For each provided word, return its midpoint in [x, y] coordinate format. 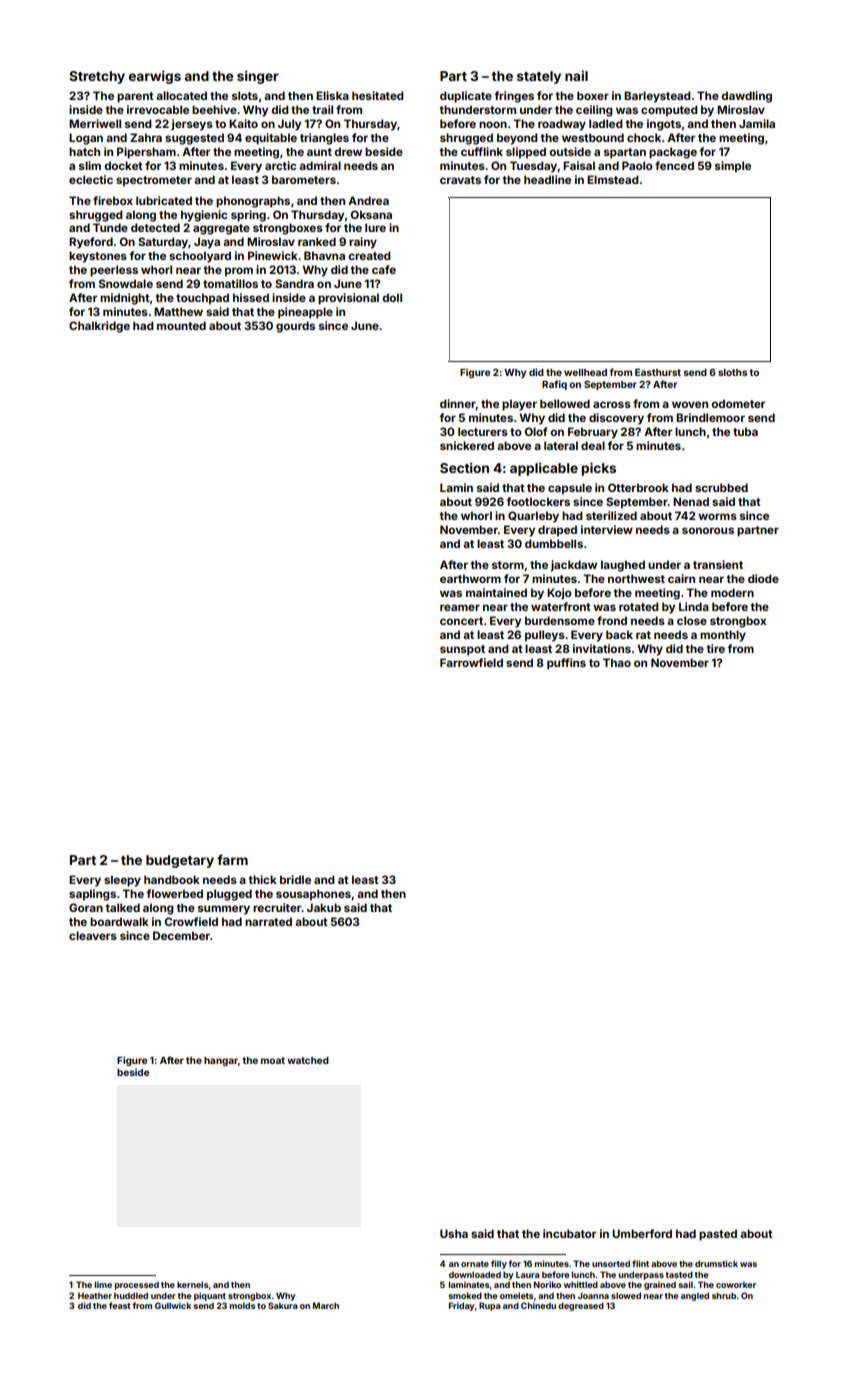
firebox [113, 200]
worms [717, 516]
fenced [674, 165]
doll [392, 297]
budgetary [180, 861]
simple [733, 167]
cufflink [482, 151]
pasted [718, 1235]
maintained [496, 592]
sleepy [122, 881]
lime [103, 1284]
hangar [221, 1061]
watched [308, 1060]
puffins [566, 664]
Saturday [163, 243]
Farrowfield [471, 662]
